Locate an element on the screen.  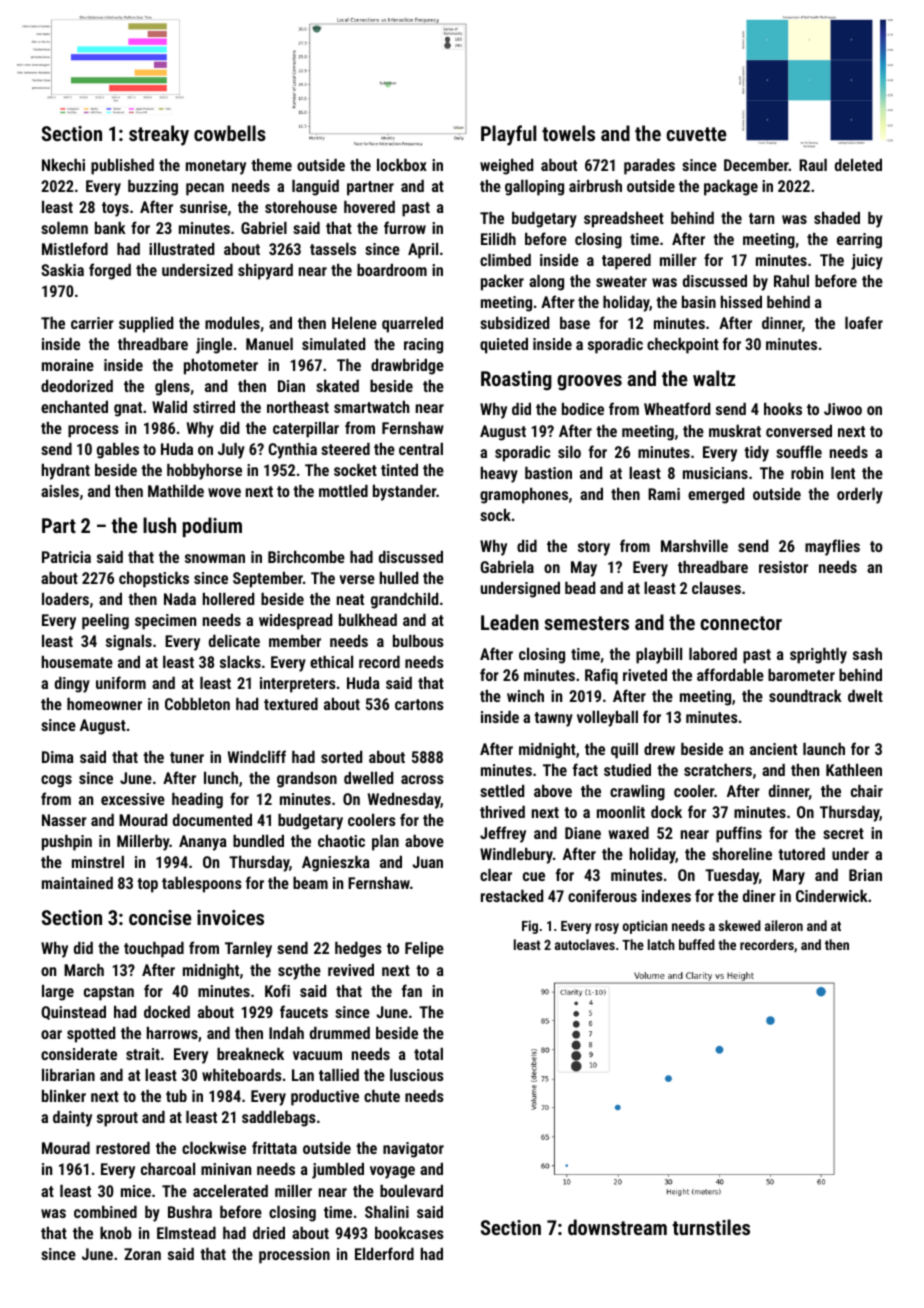
package is located at coordinates (731, 187).
